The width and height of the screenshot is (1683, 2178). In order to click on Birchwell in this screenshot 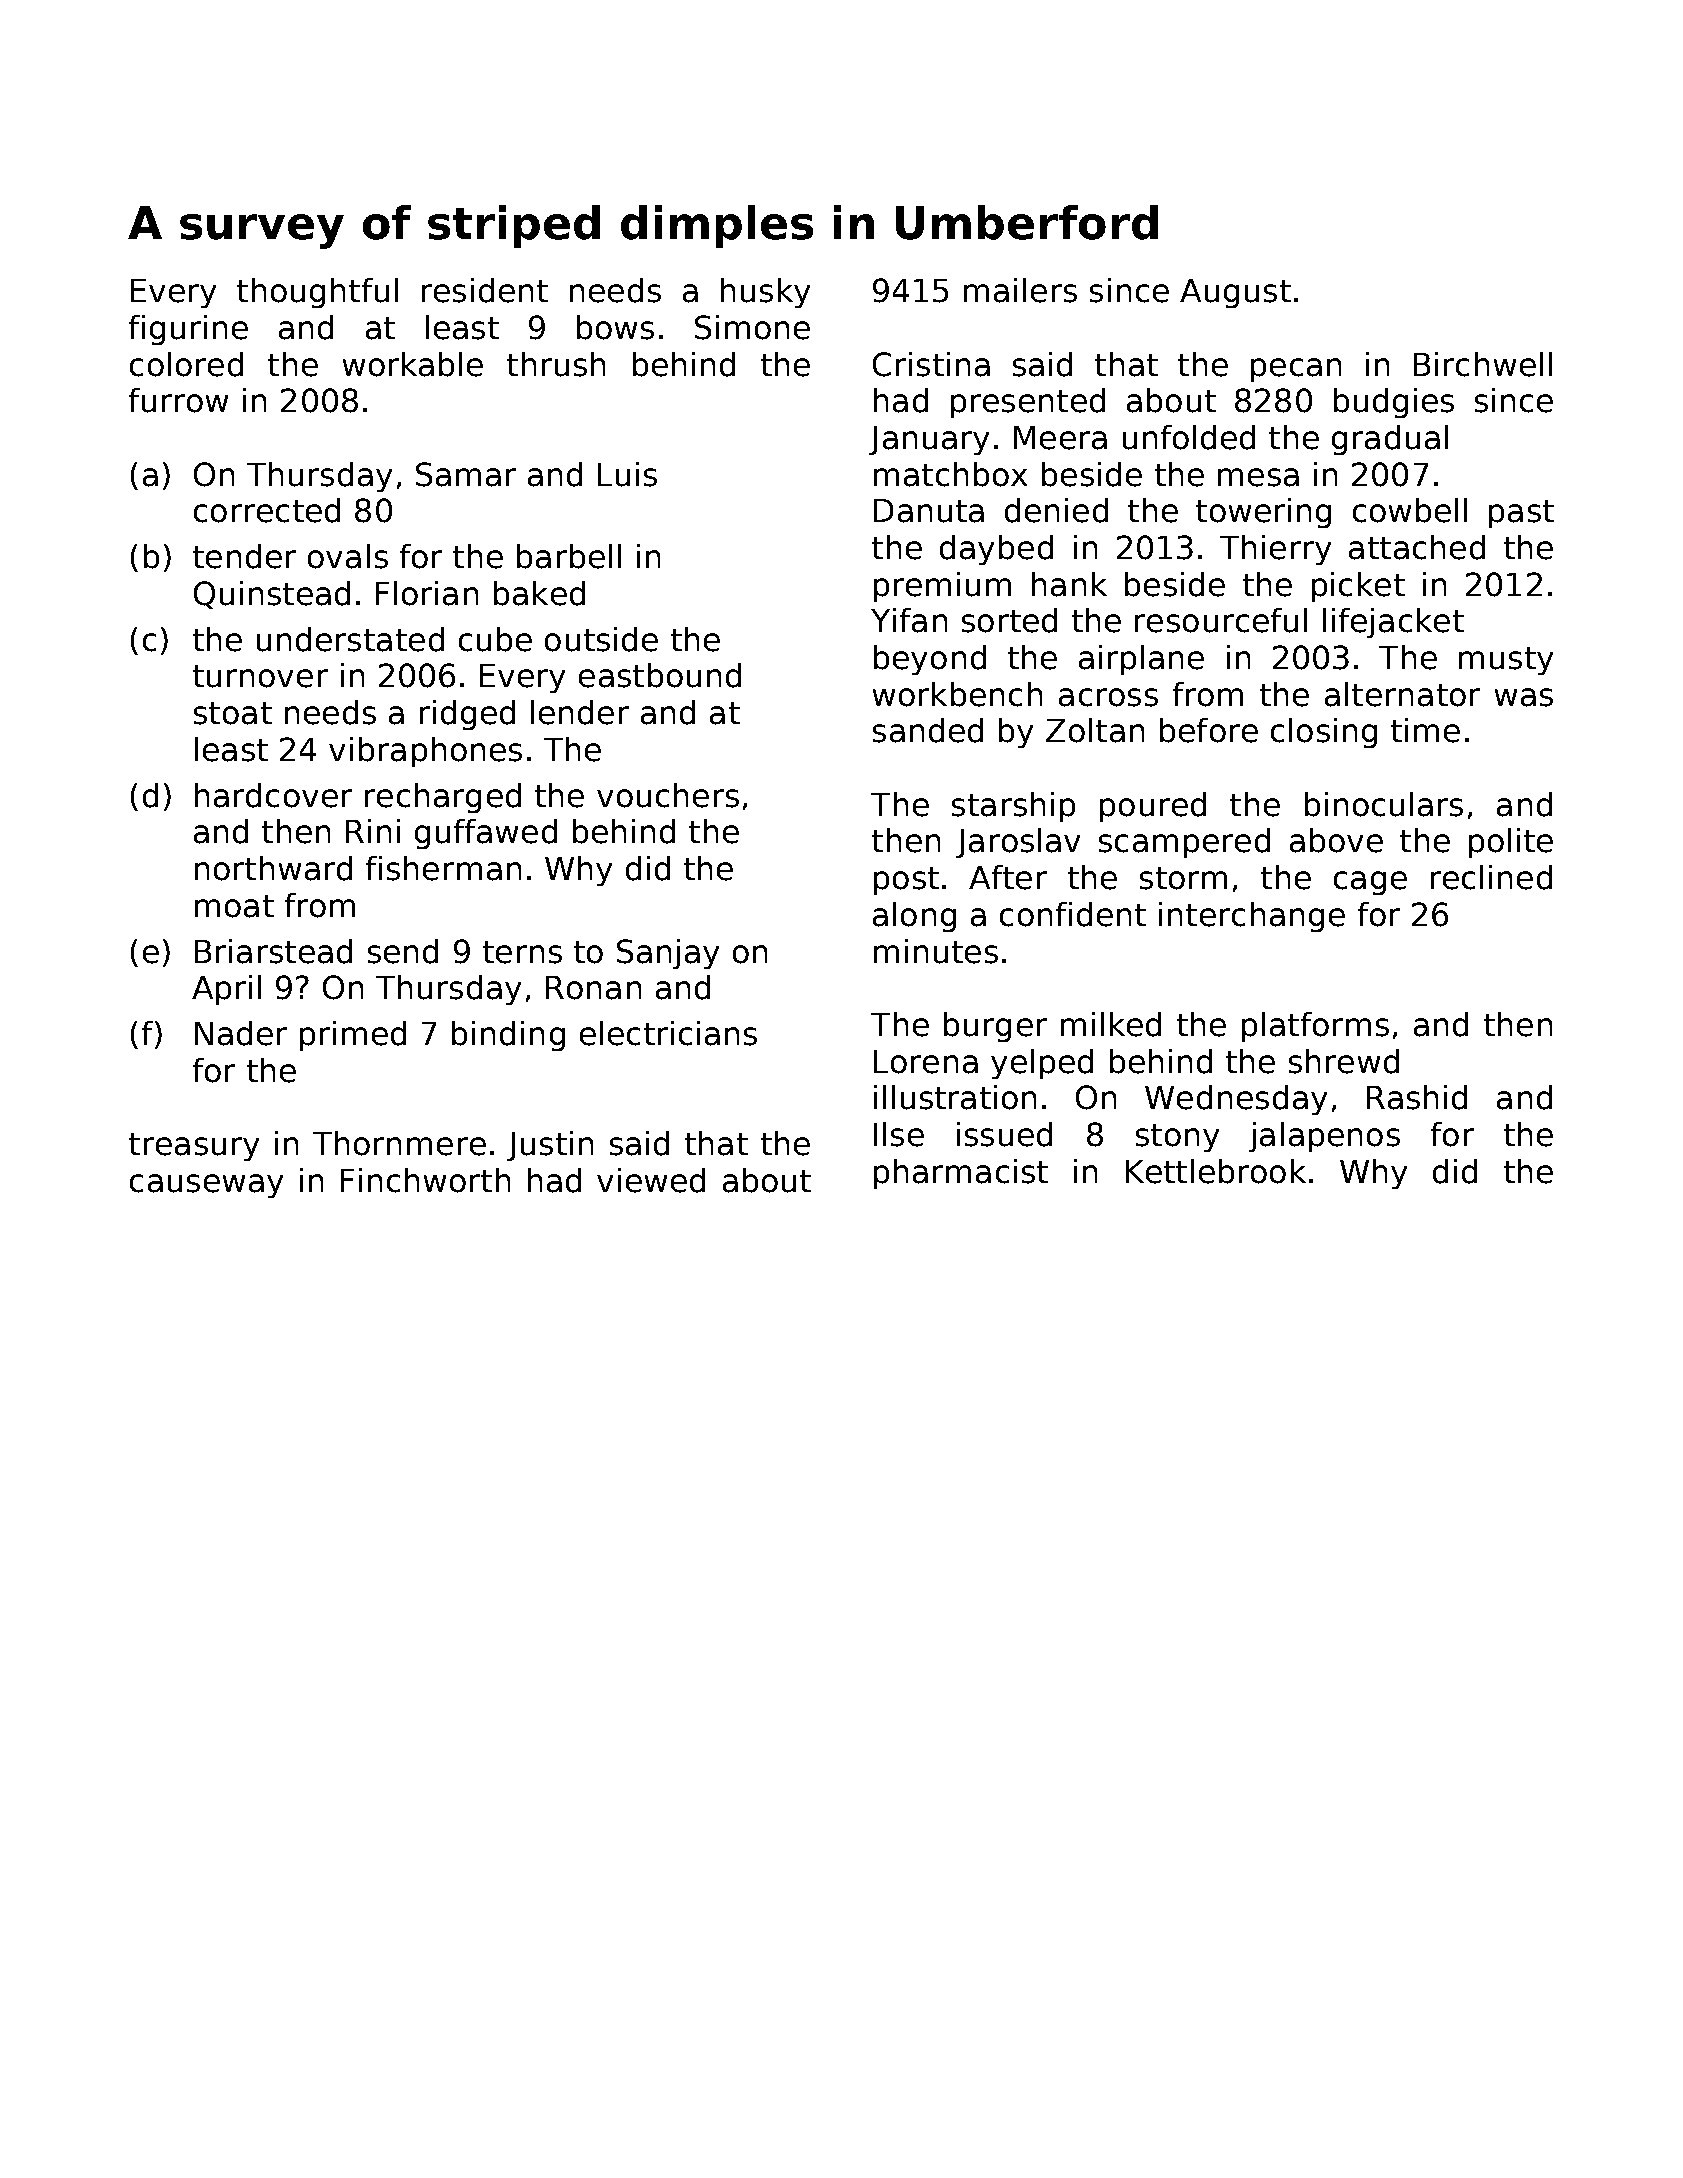, I will do `click(1483, 364)`.
